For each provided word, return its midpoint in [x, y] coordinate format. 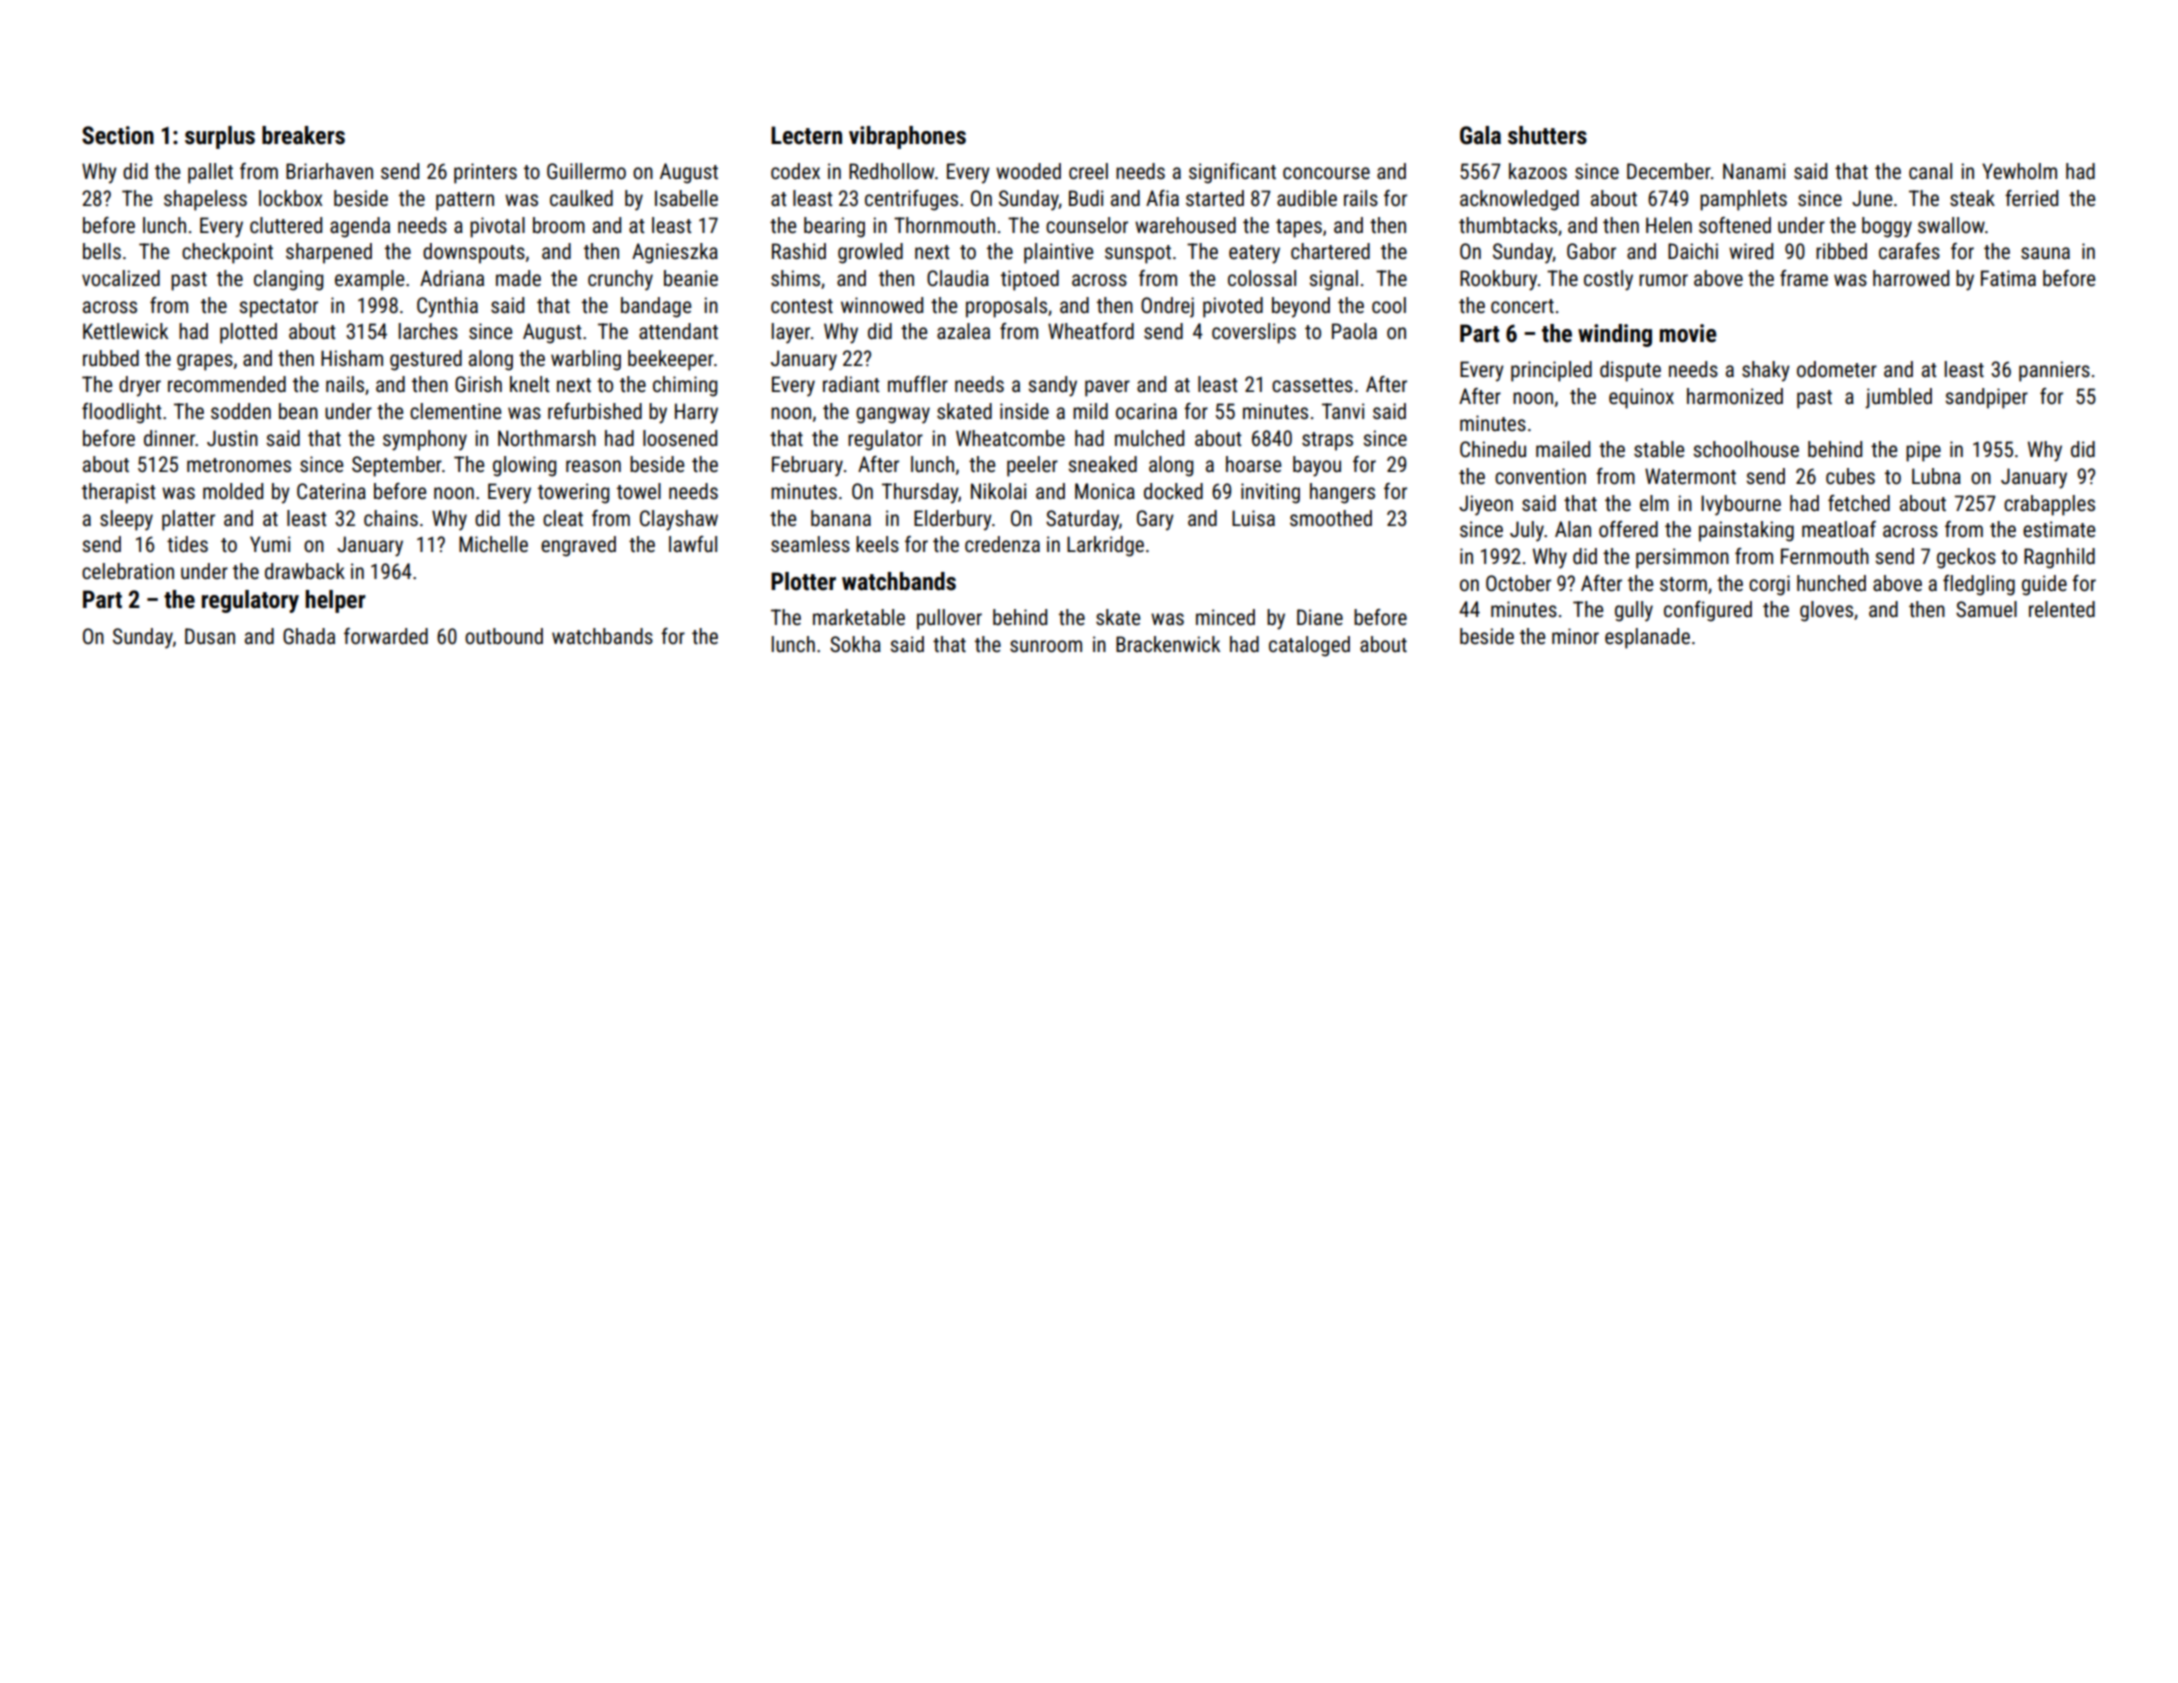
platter [188, 520]
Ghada [309, 636]
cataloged [1309, 646]
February [807, 466]
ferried [2031, 198]
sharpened [329, 253]
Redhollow [891, 171]
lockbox [291, 198]
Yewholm [2019, 171]
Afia [1162, 198]
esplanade [1647, 638]
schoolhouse [1746, 449]
